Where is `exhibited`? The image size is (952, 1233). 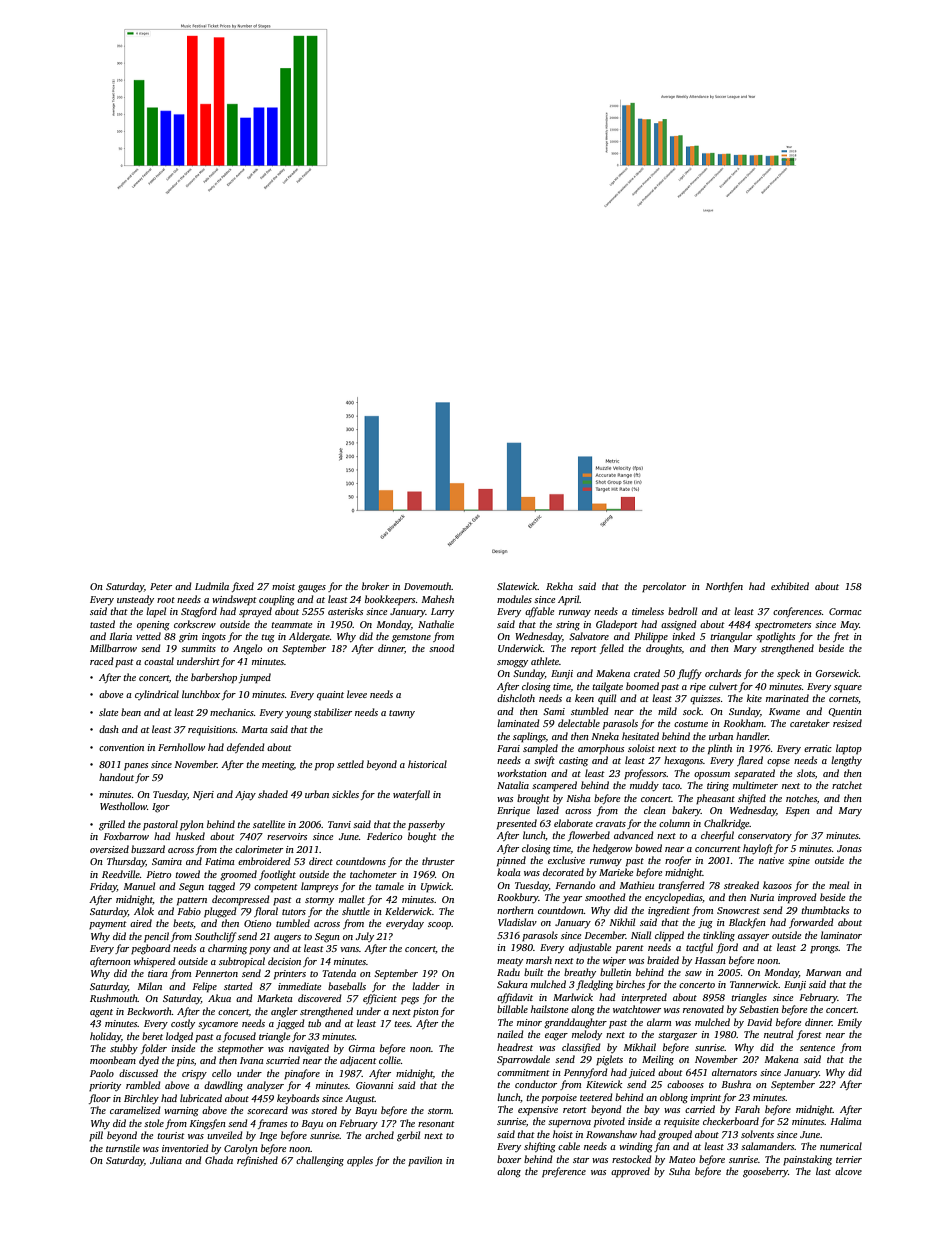 exhibited is located at coordinates (790, 586).
